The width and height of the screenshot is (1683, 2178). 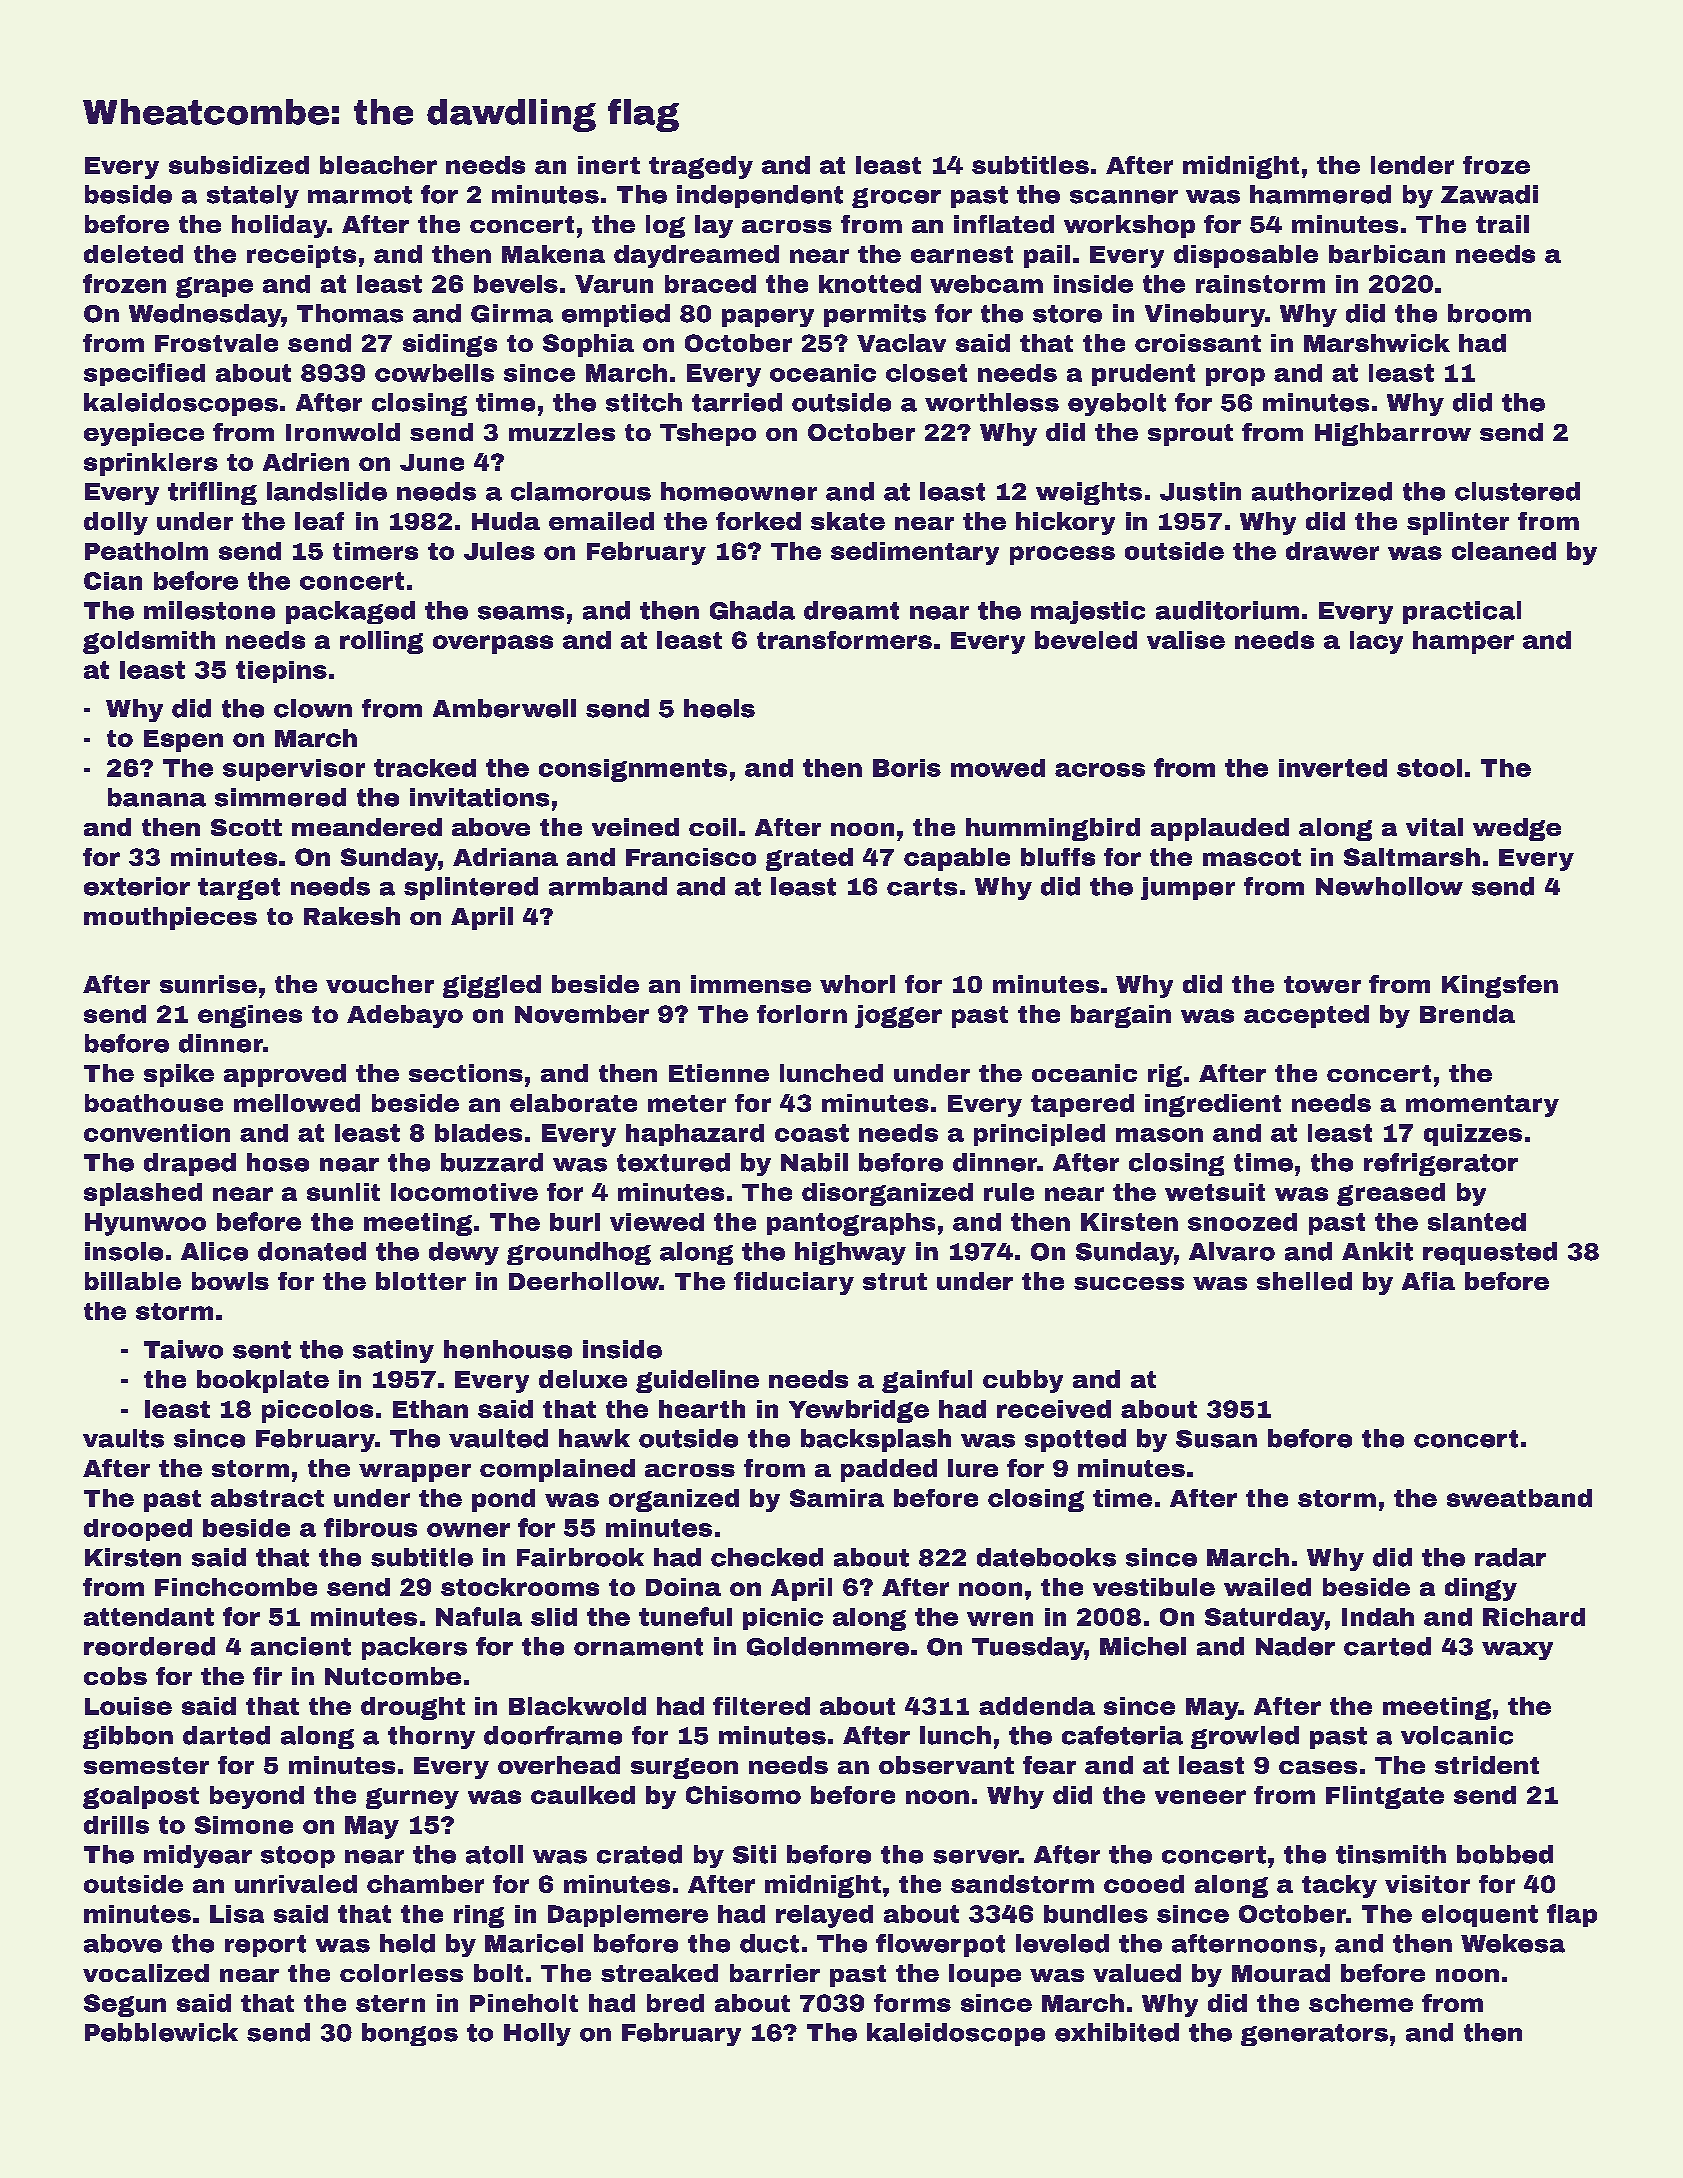 What do you see at coordinates (644, 402) in the screenshot?
I see `stitch` at bounding box center [644, 402].
